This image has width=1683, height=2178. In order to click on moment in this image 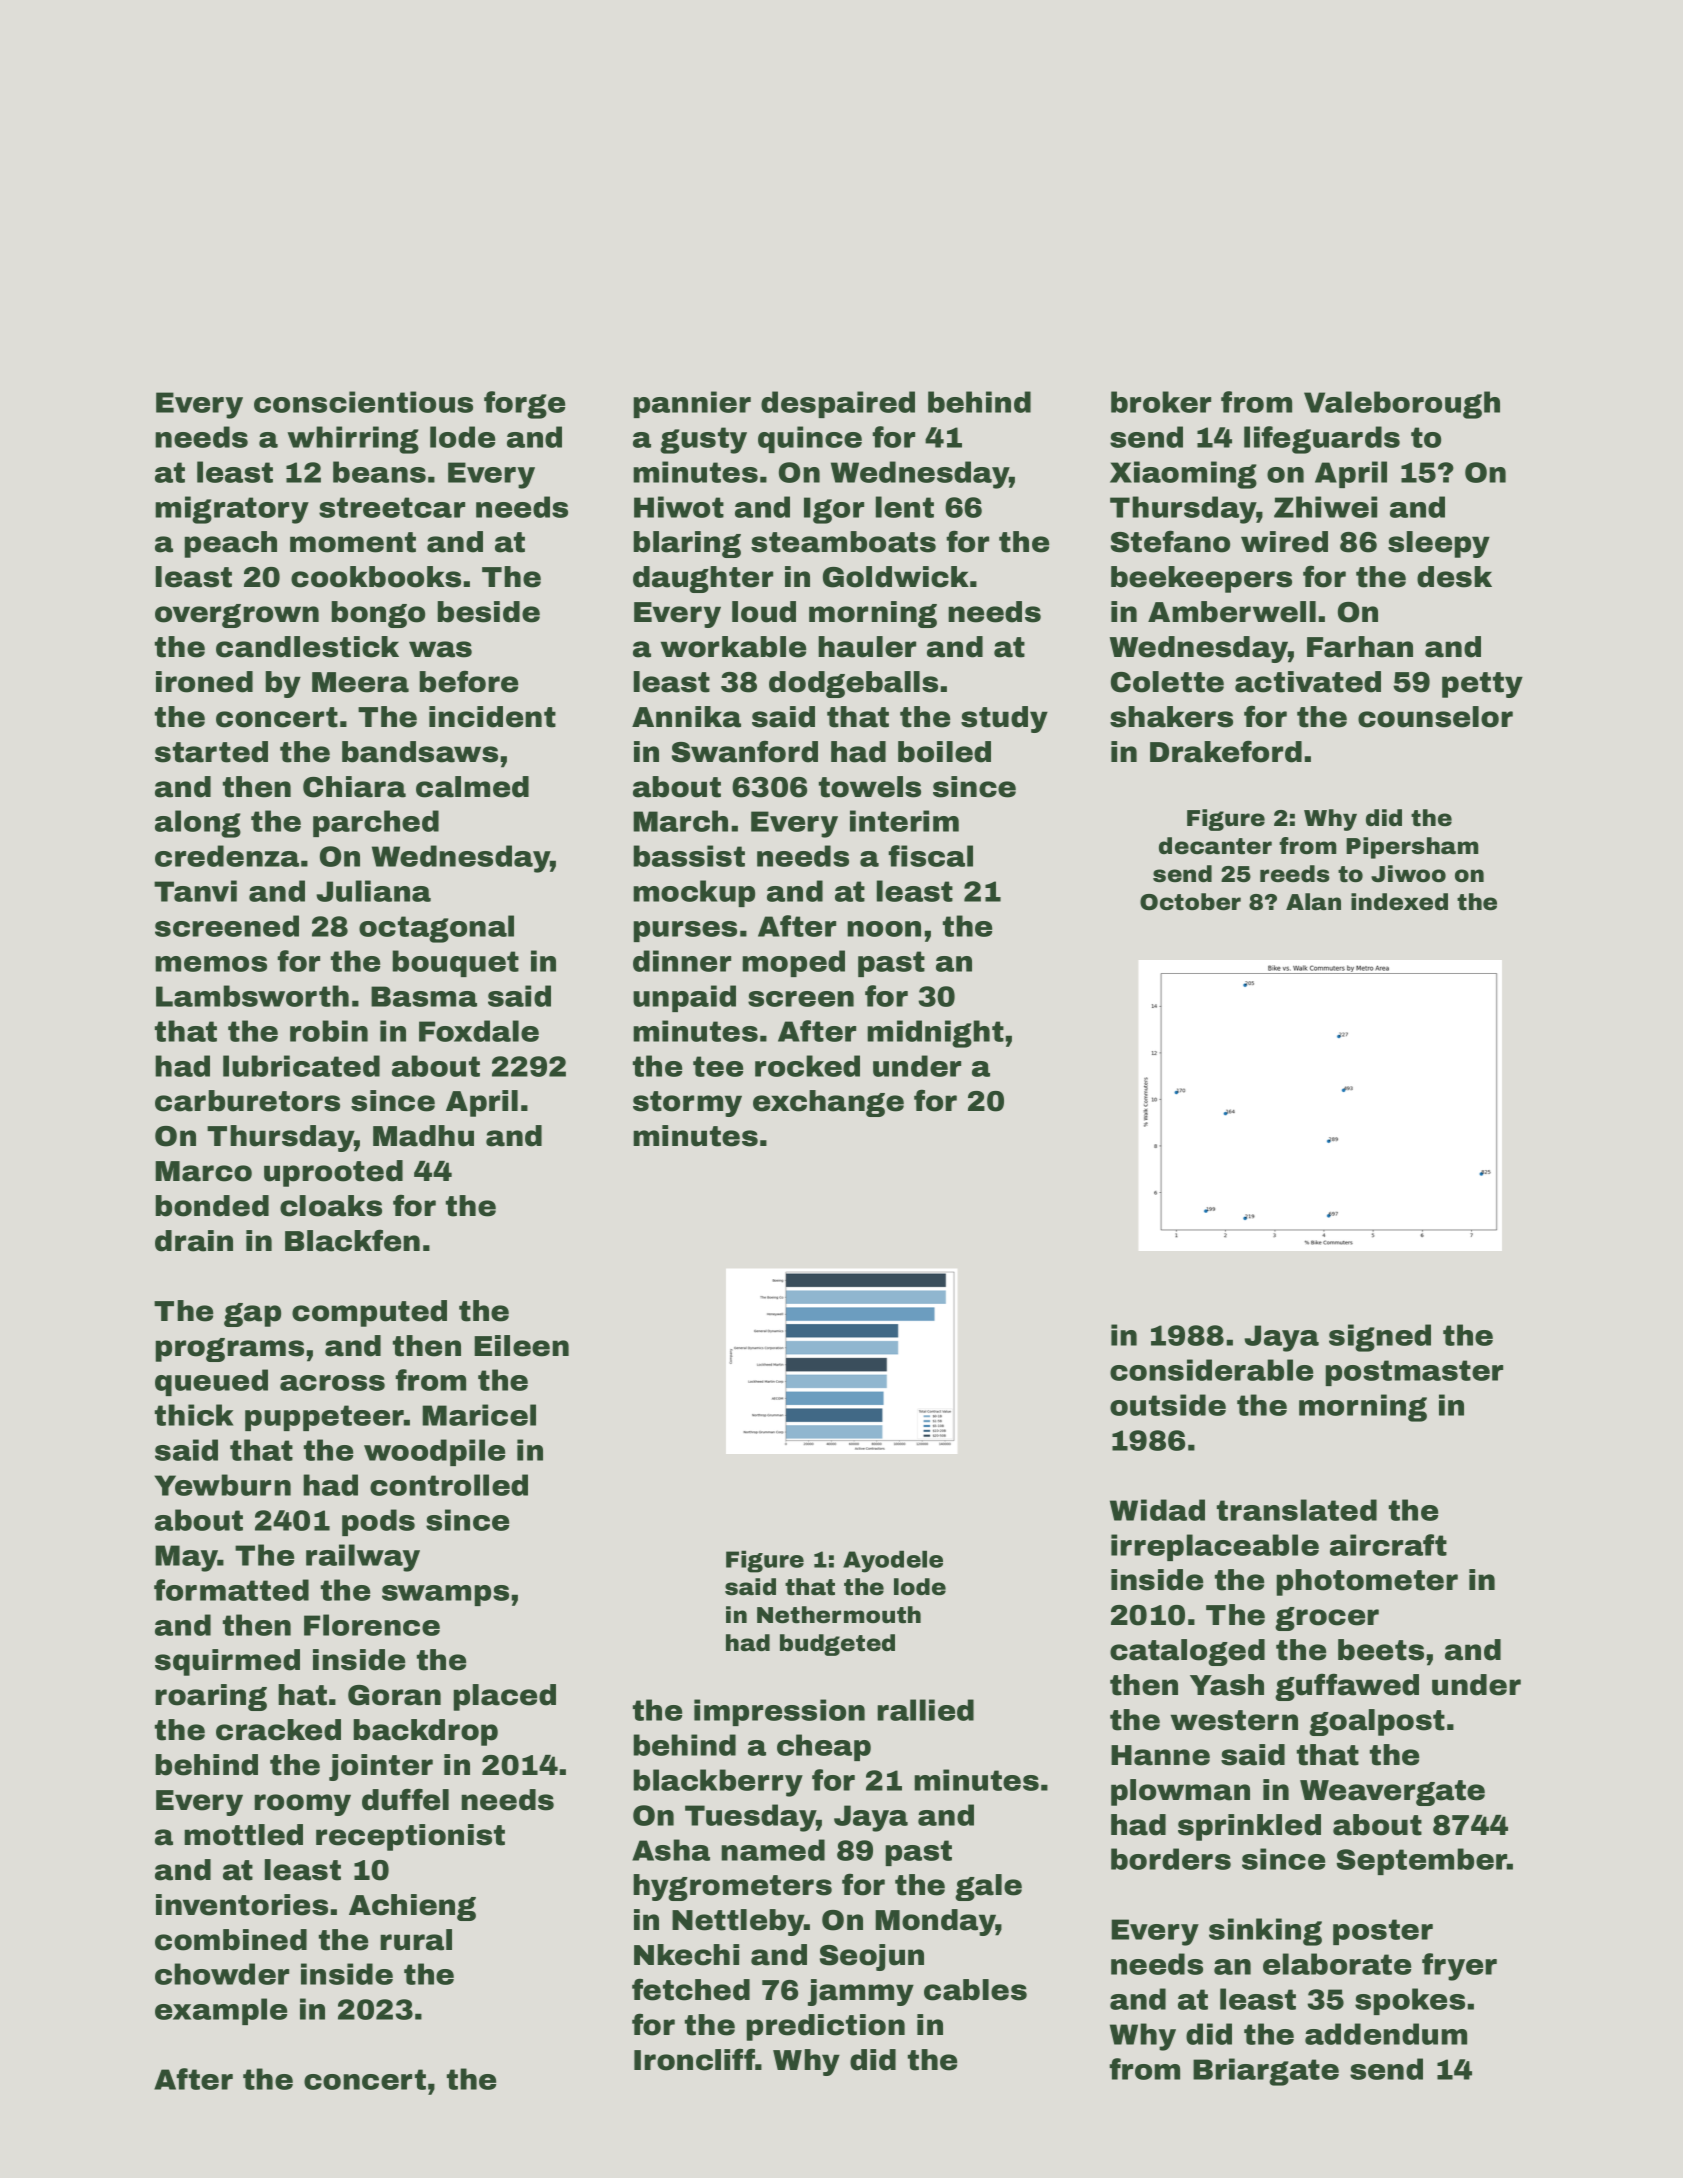, I will do `click(353, 542)`.
